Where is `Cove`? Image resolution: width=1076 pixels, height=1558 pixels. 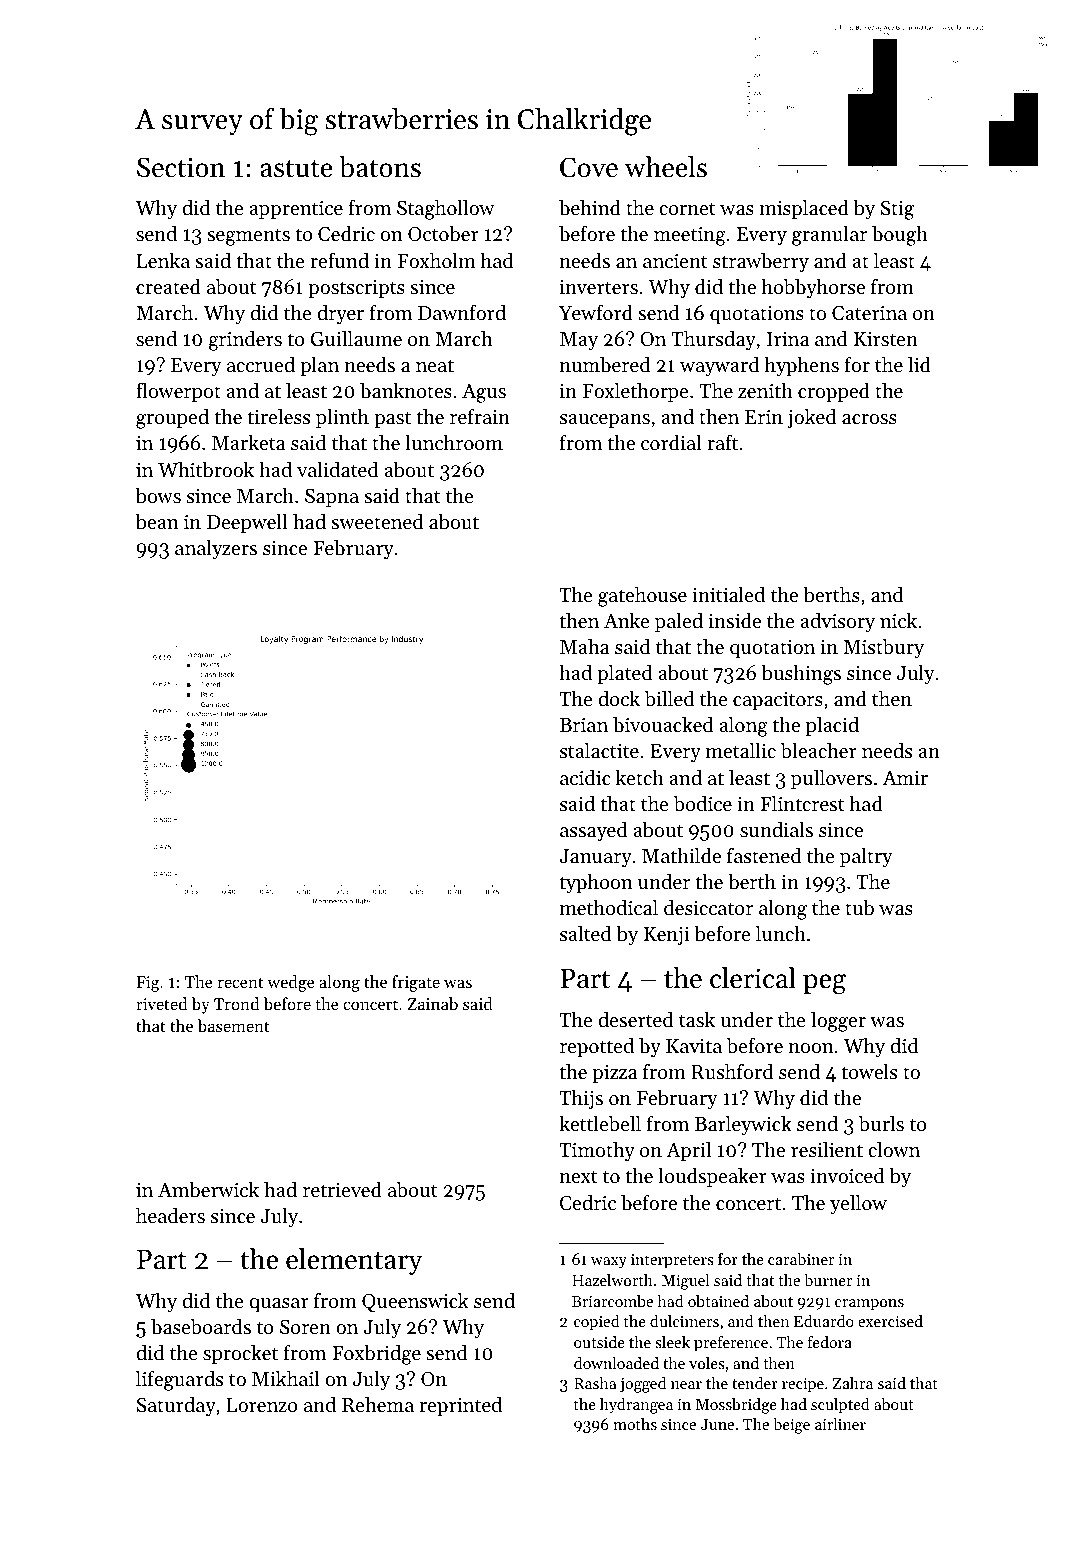 Cove is located at coordinates (589, 167).
